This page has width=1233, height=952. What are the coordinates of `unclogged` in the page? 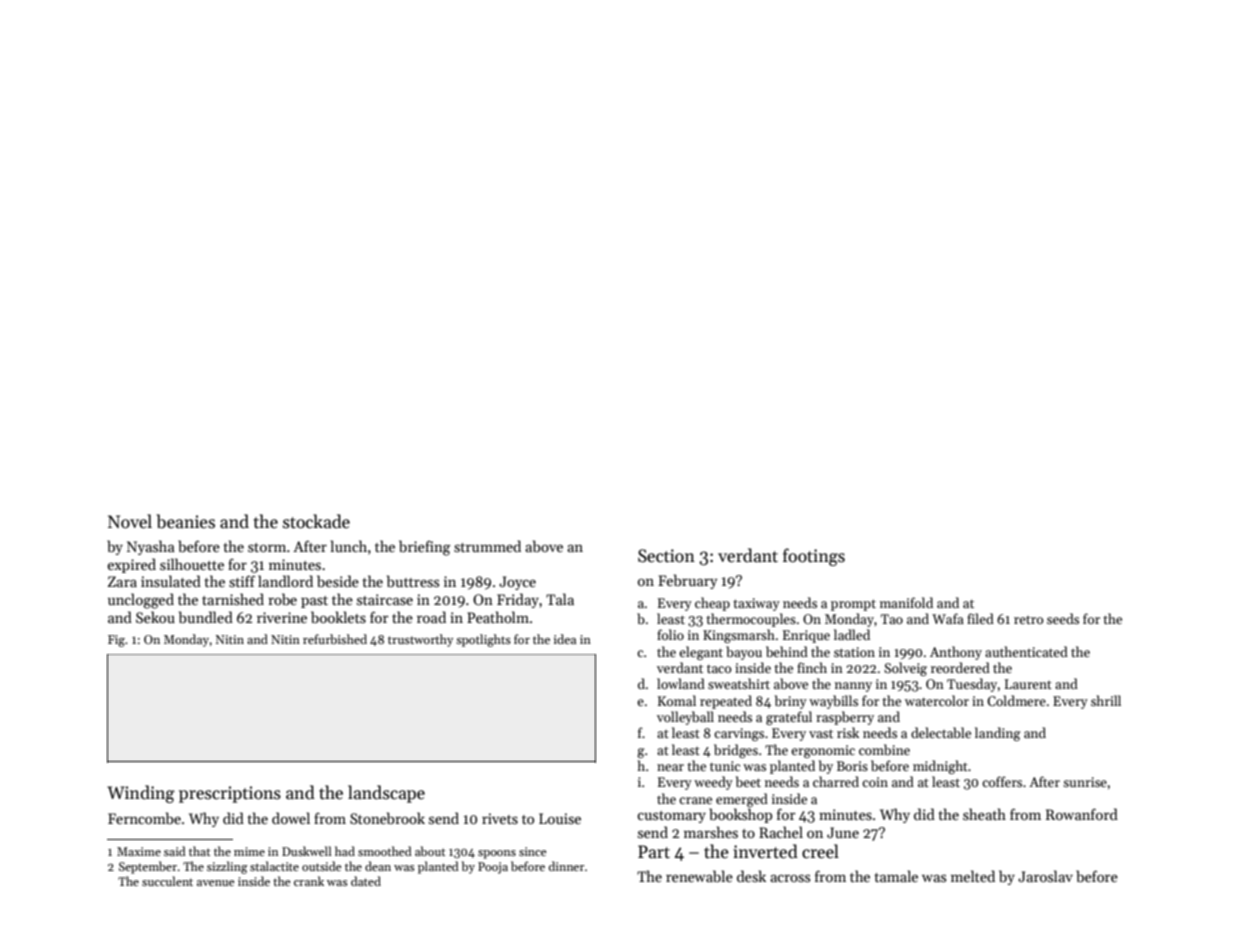 It's located at (141, 601).
